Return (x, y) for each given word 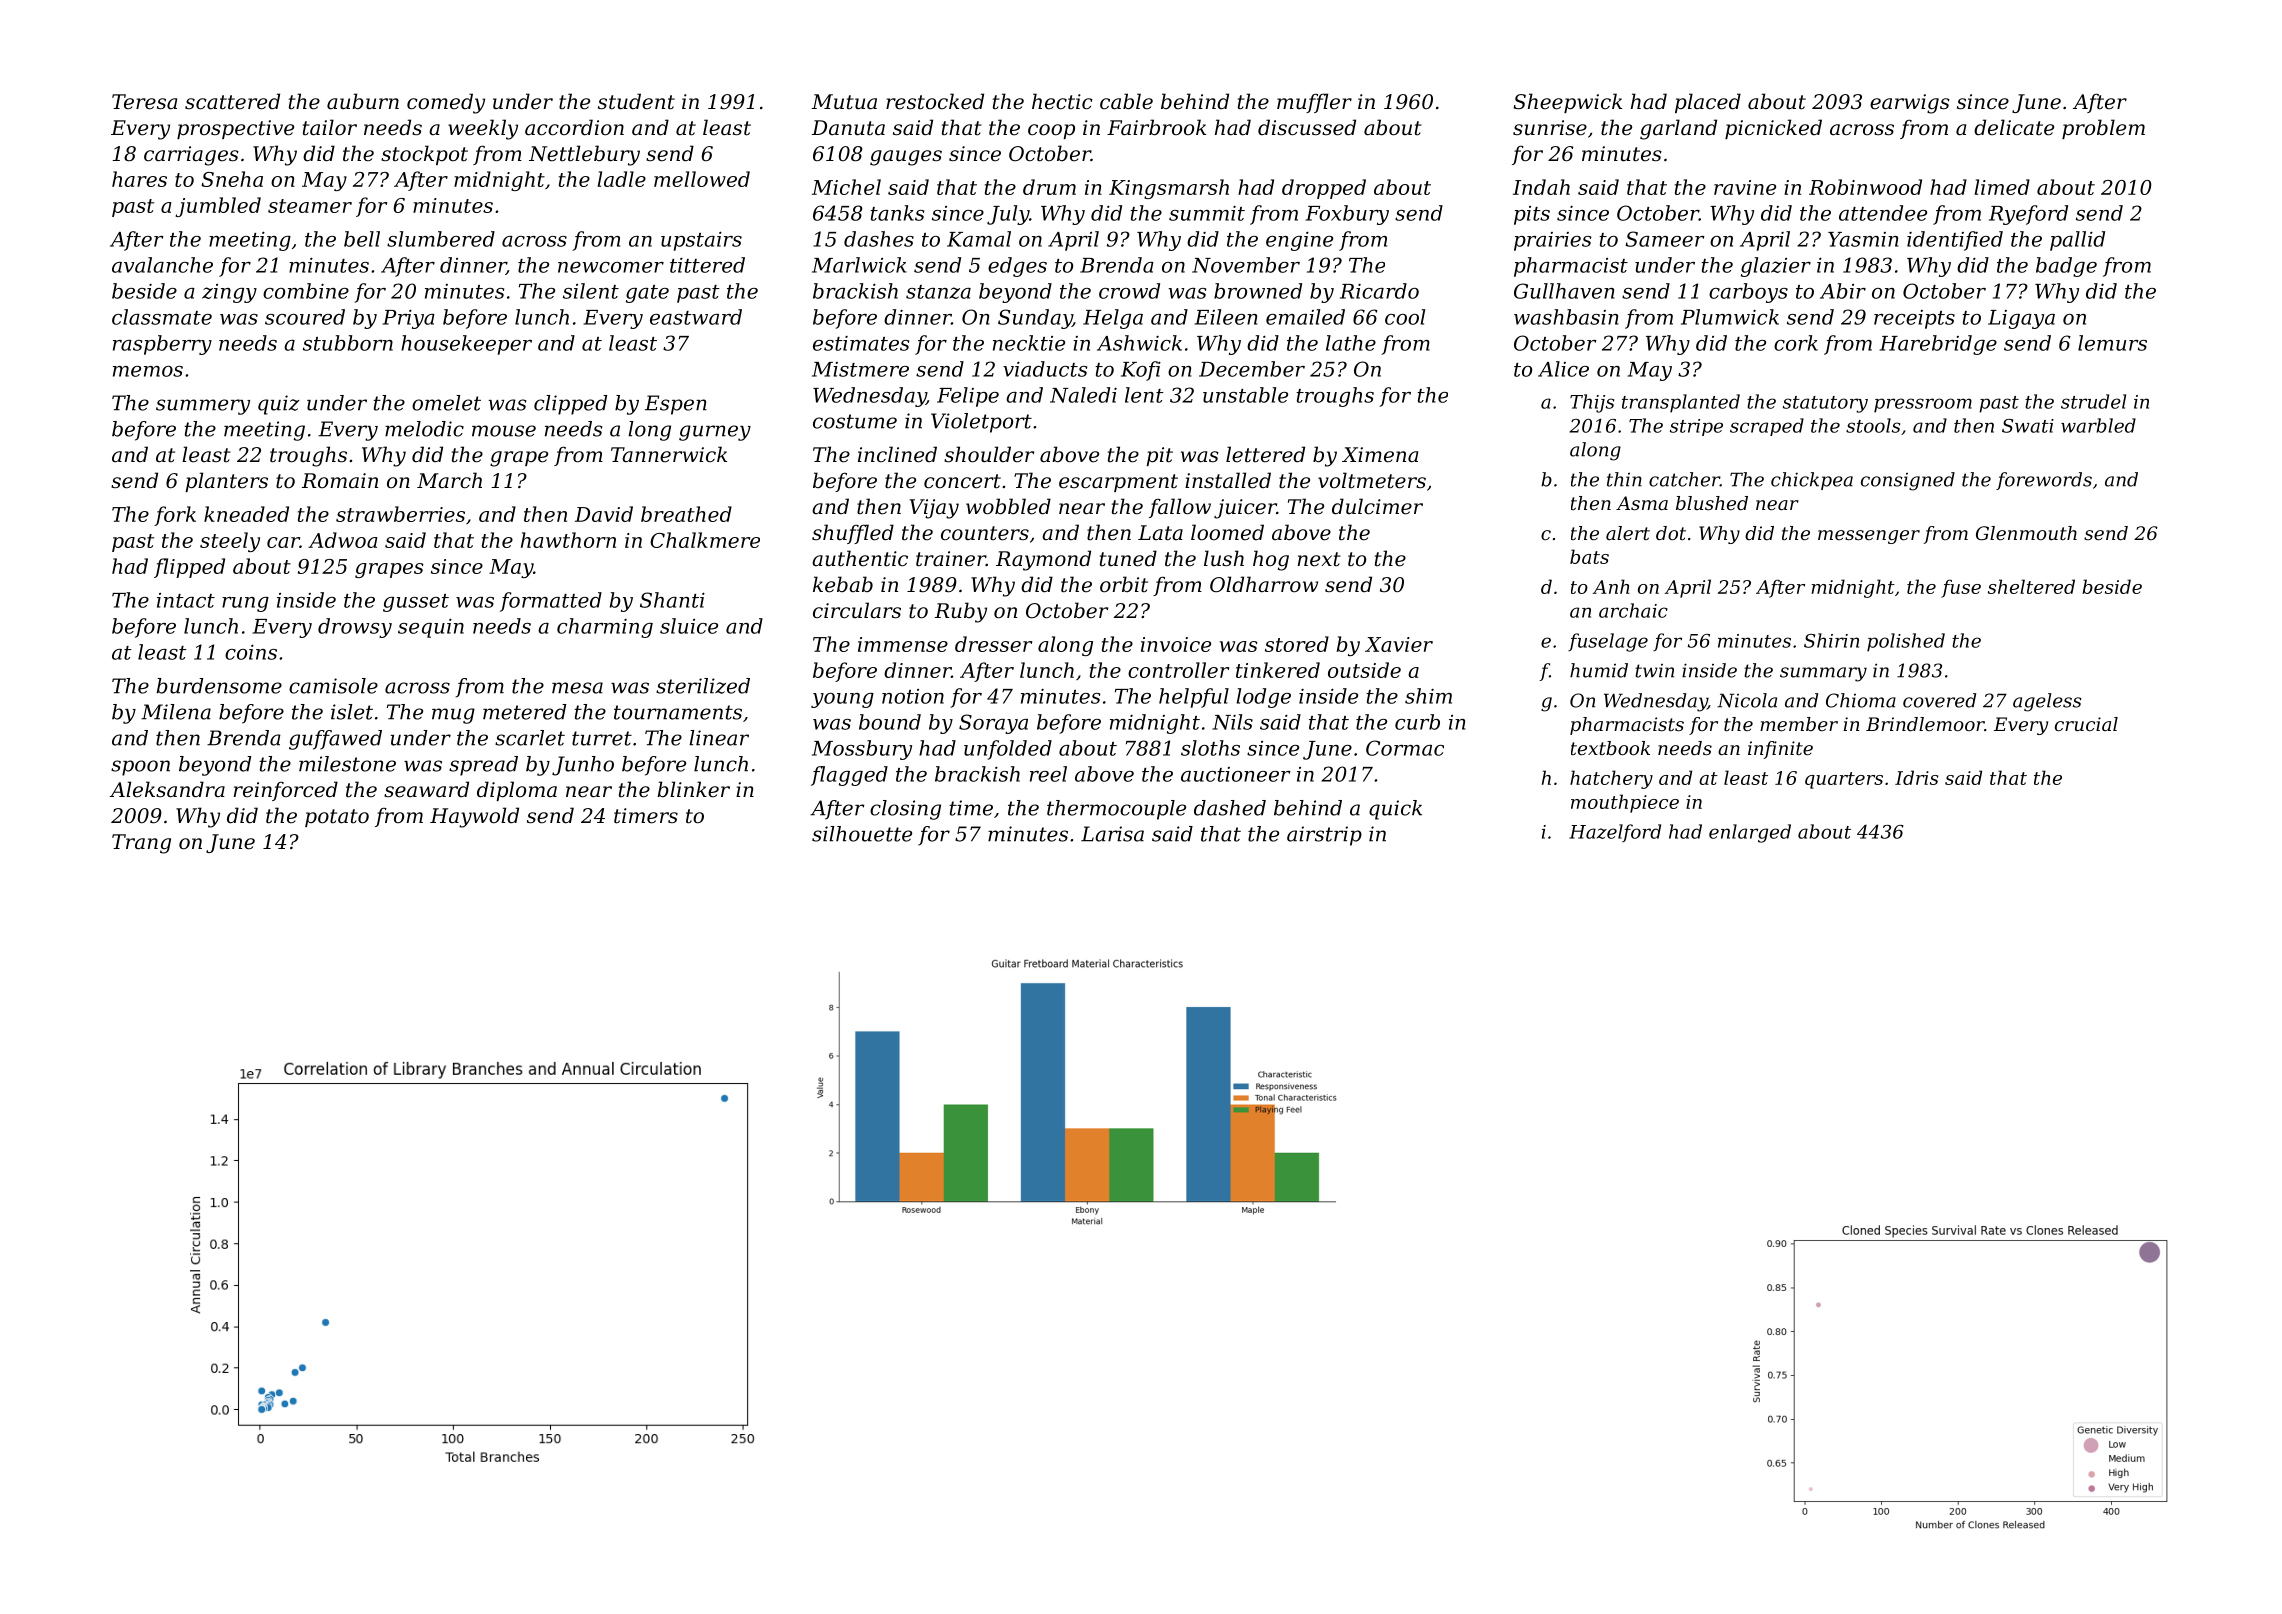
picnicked (1773, 129)
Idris (1916, 777)
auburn (363, 101)
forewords (2044, 481)
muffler (1314, 103)
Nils (1232, 722)
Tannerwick (669, 454)
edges (1017, 267)
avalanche (162, 265)
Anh (1611, 586)
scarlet (530, 738)
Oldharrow (1264, 584)
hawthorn (568, 540)
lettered (1265, 454)
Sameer (1665, 239)
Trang (141, 844)
